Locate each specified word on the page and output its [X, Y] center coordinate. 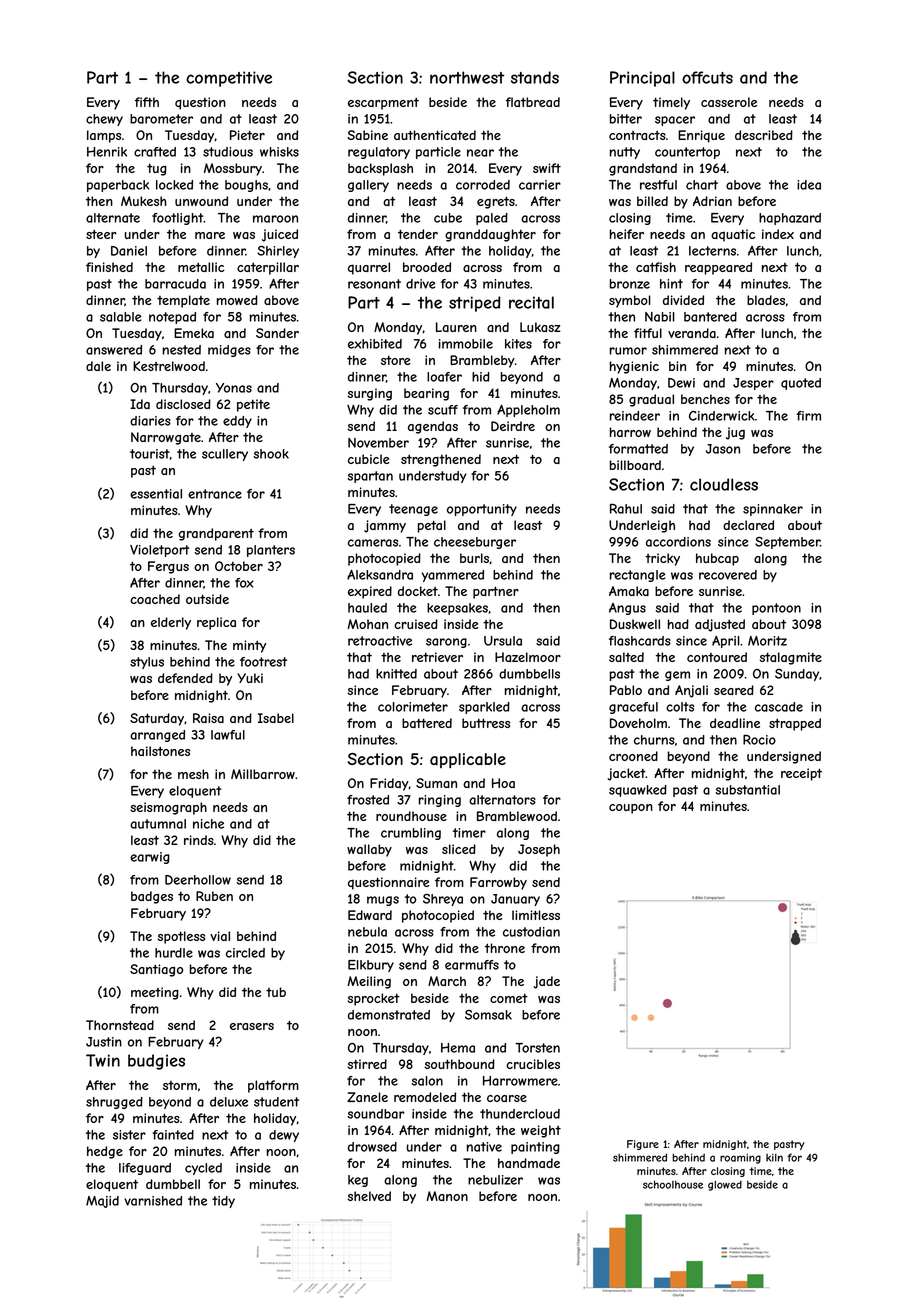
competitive [229, 79]
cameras [373, 543]
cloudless [724, 484]
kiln [774, 1158]
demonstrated [389, 1015]
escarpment [383, 104]
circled [245, 953]
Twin [103, 1060]
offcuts [707, 77]
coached [155, 599]
